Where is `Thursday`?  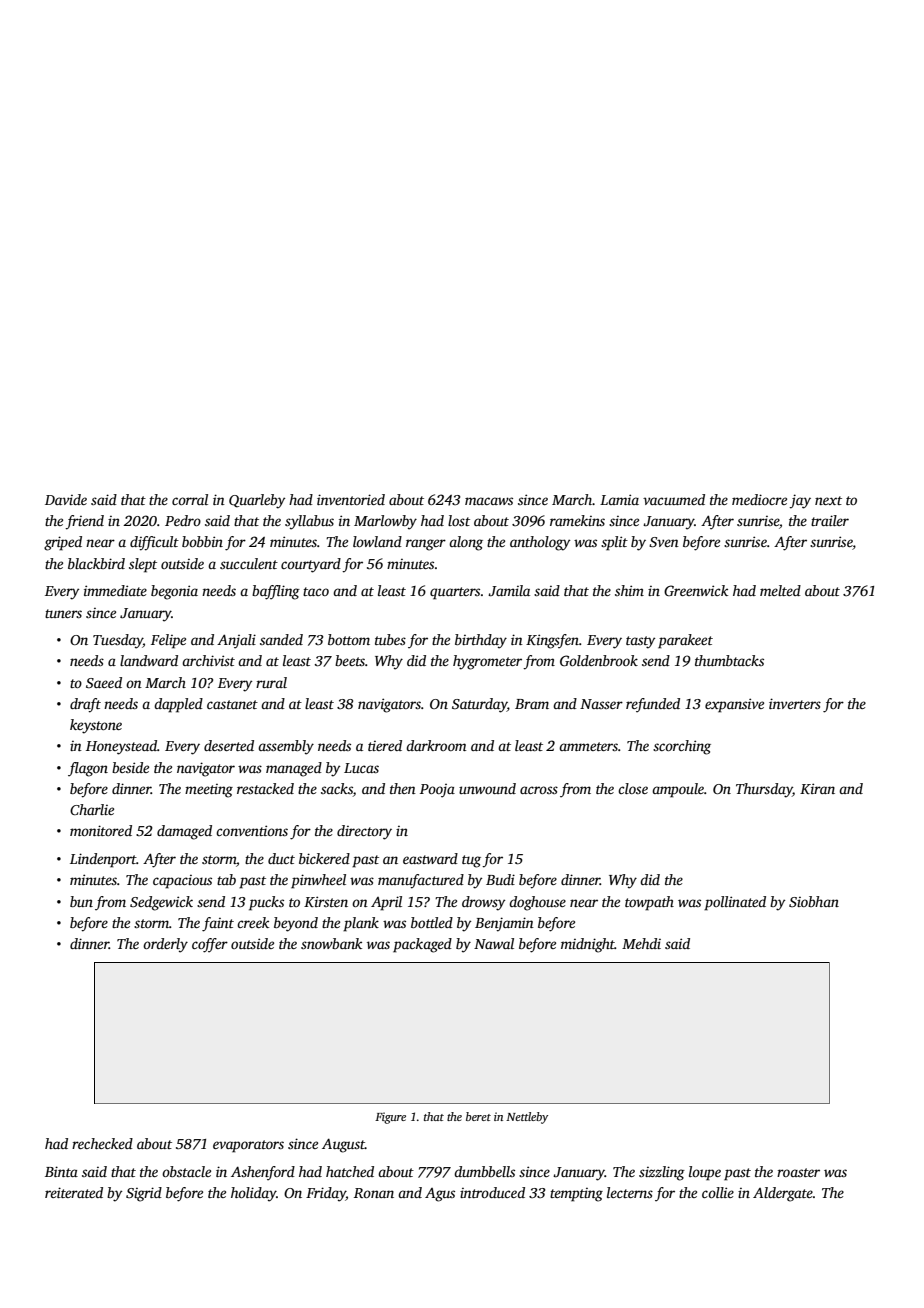
Thursday is located at coordinates (764, 790).
